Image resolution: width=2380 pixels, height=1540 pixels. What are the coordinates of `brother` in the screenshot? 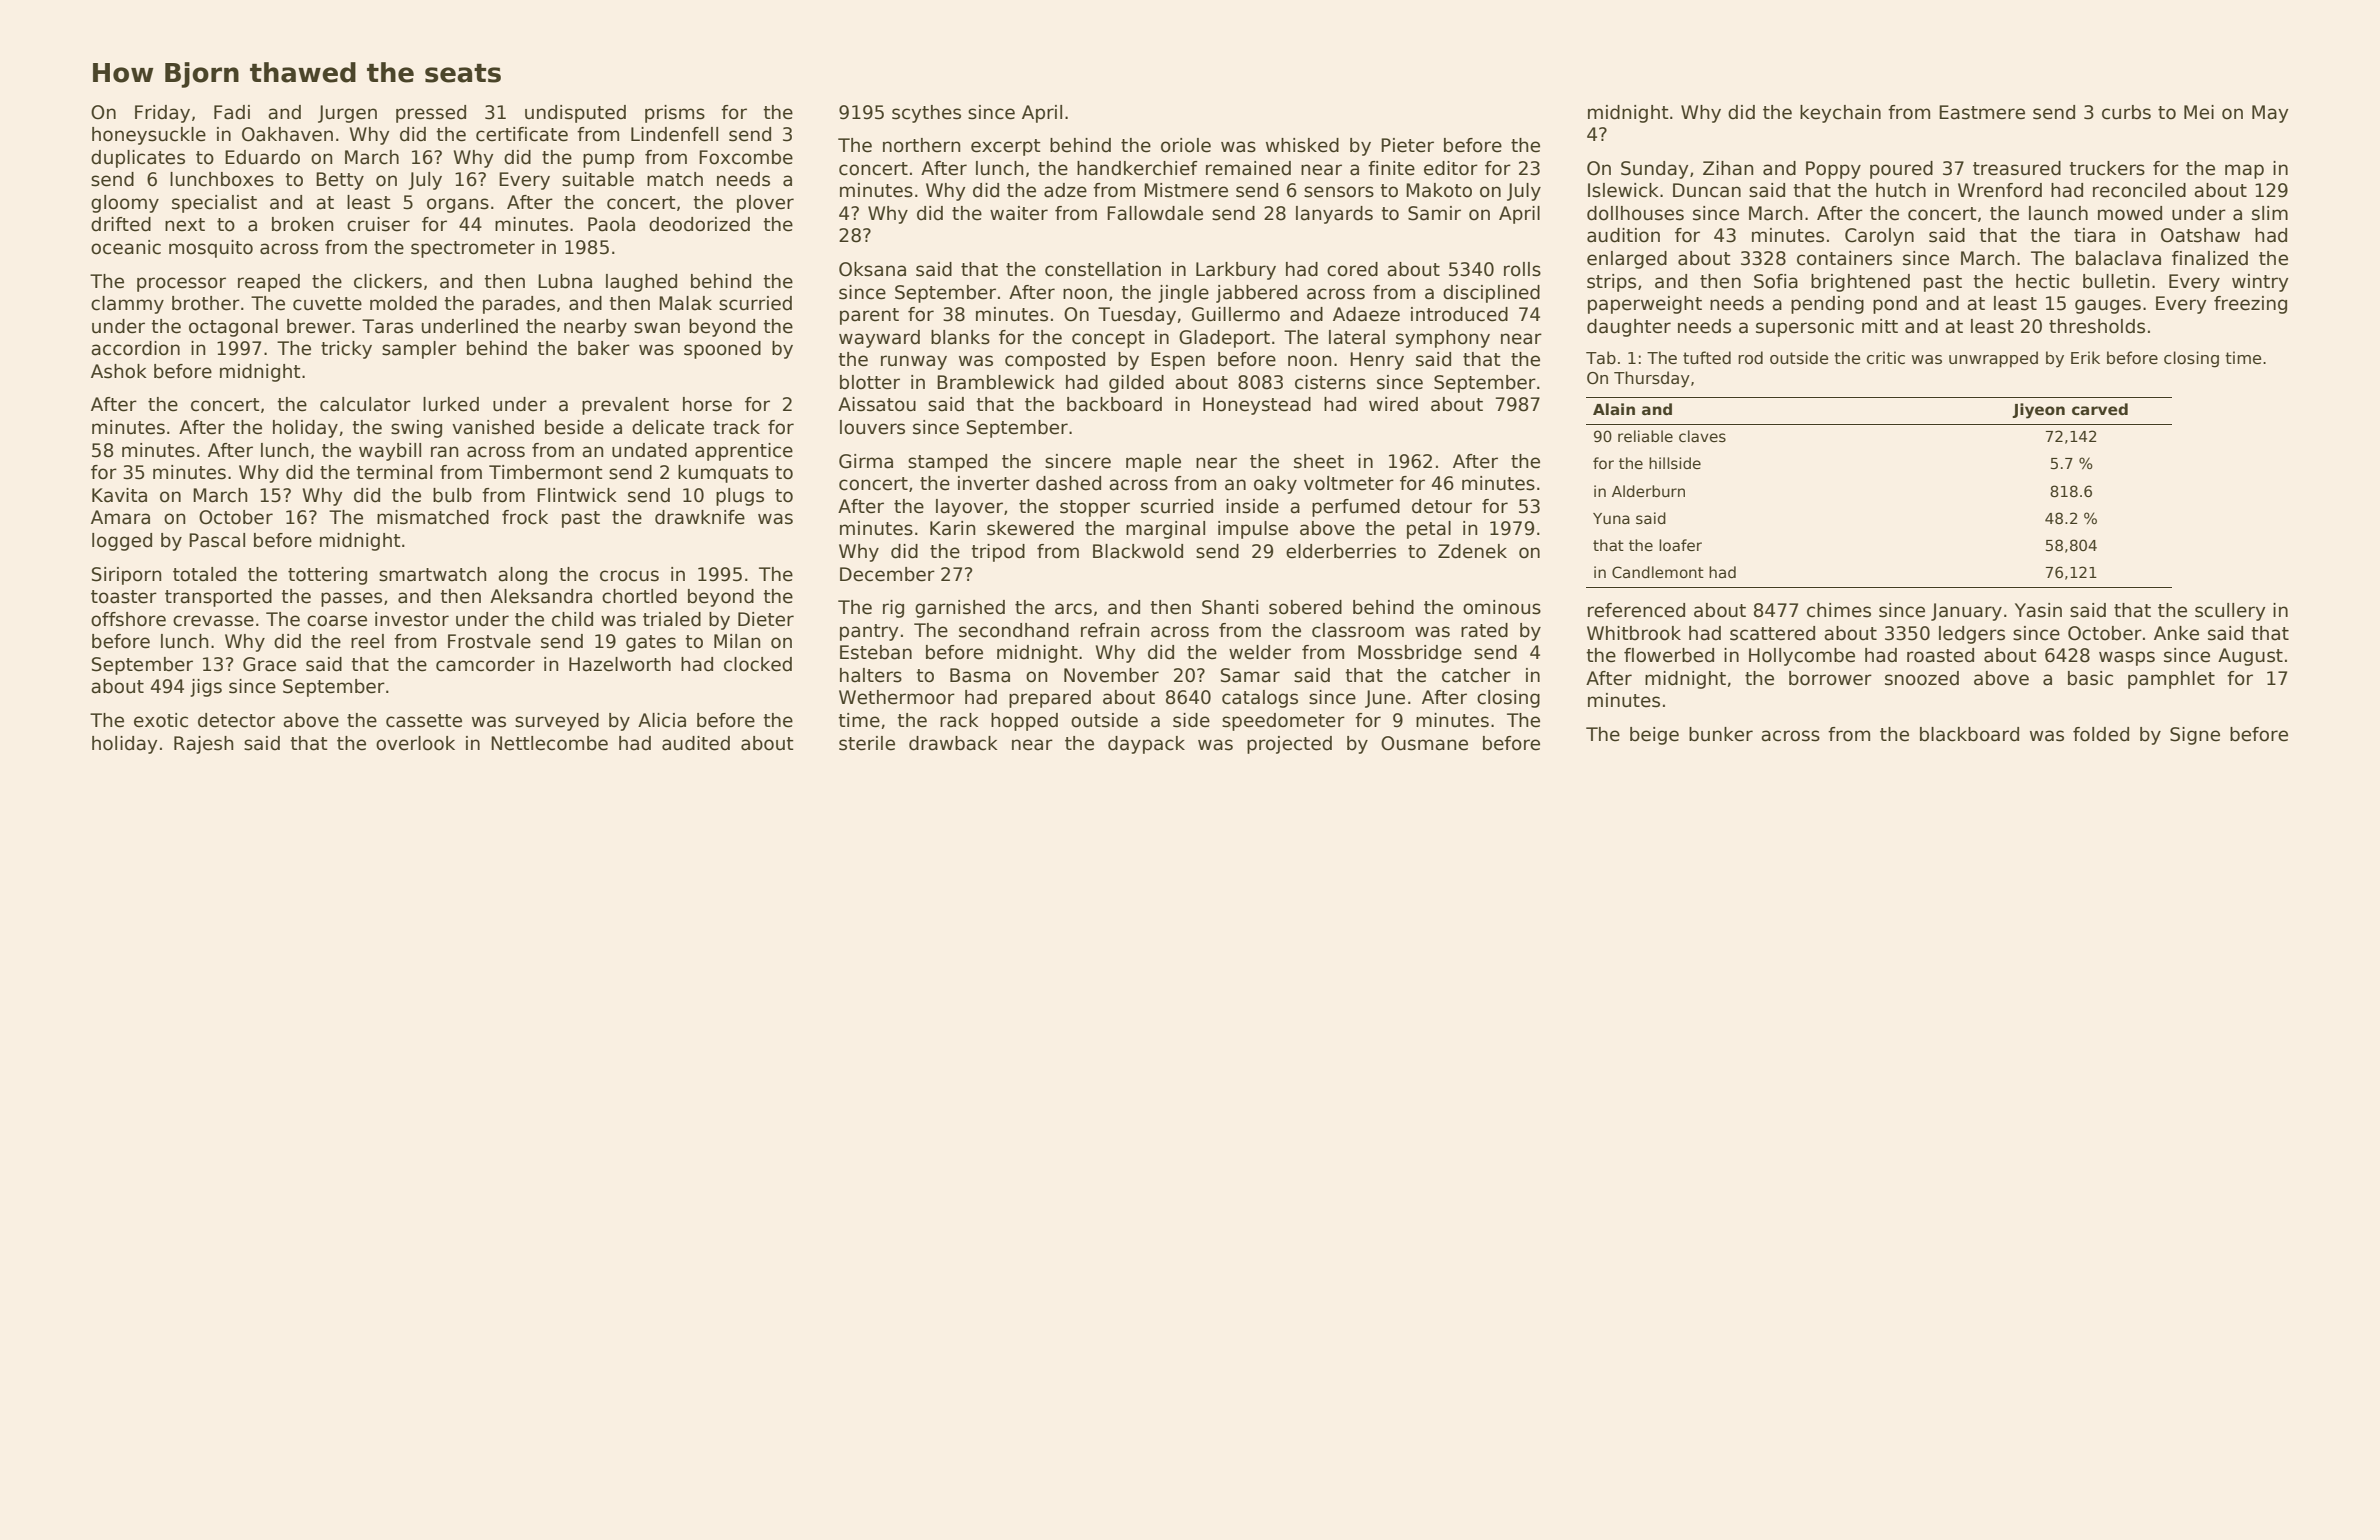 It's located at (206, 303).
